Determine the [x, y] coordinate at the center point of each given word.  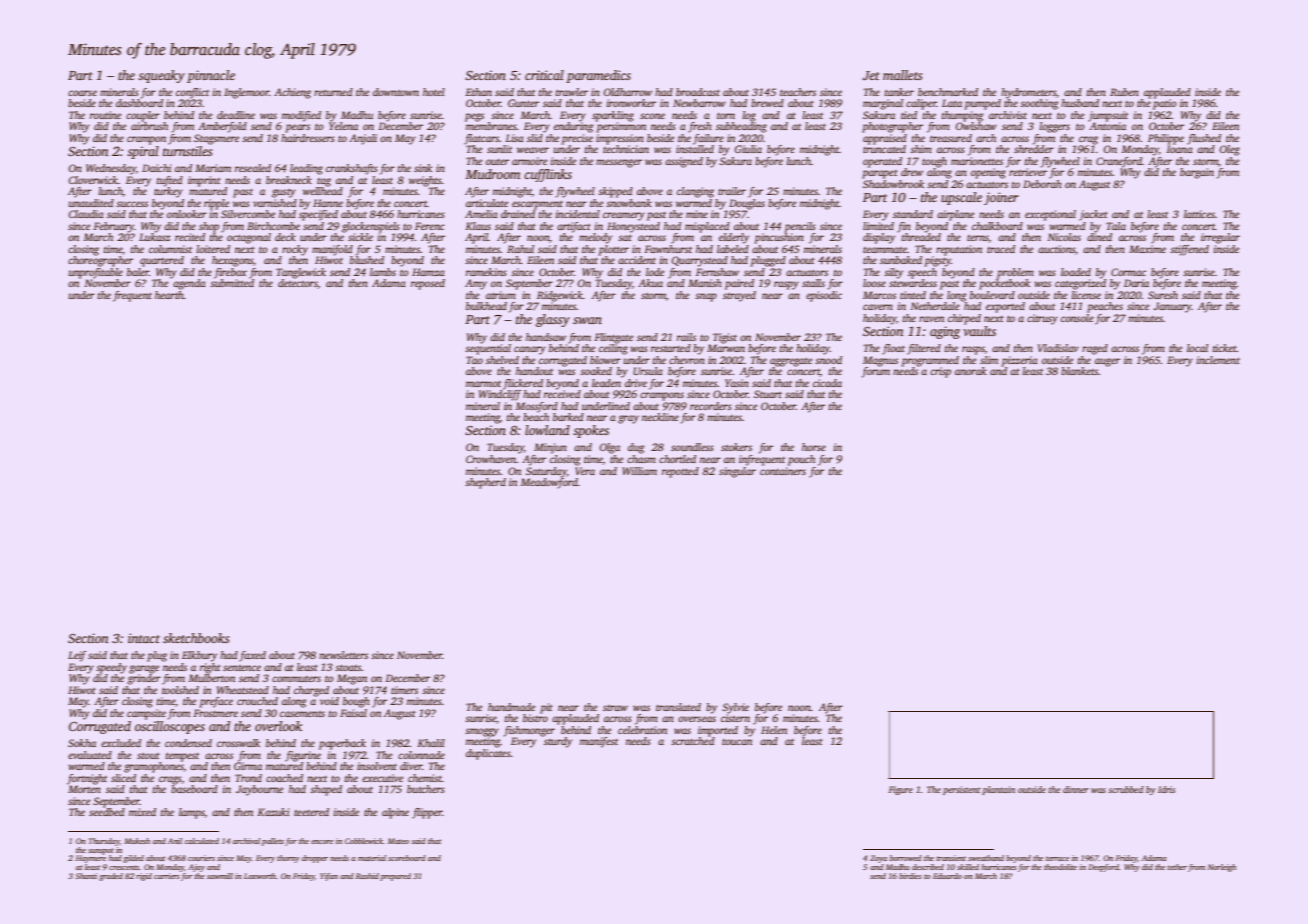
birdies [910, 876]
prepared [395, 877]
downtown [396, 92]
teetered [311, 812]
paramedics [598, 76]
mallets [903, 75]
